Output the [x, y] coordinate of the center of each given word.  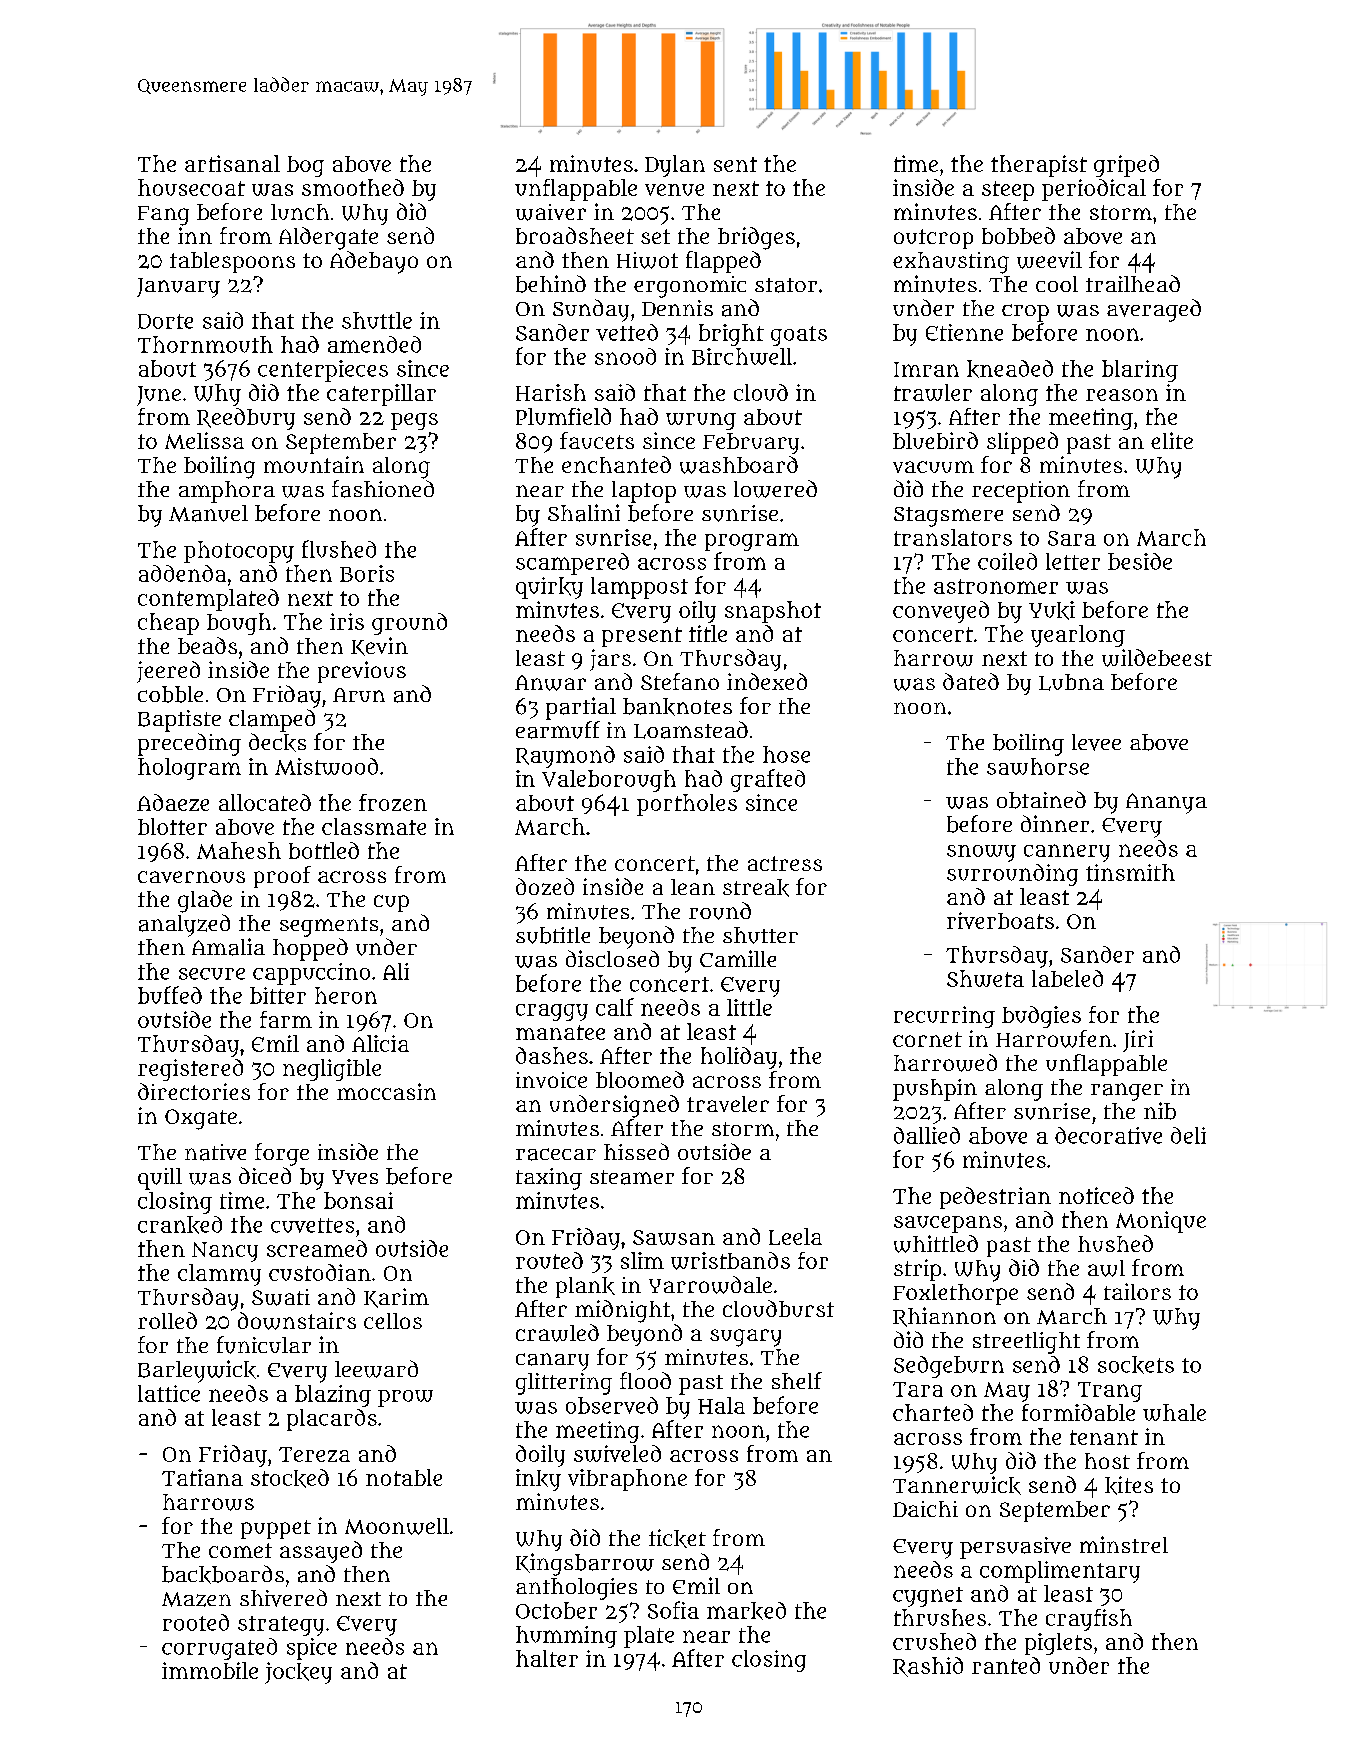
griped [1126, 166]
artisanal [232, 163]
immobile [210, 1670]
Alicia [380, 1043]
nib [1160, 1111]
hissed [636, 1151]
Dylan [675, 166]
